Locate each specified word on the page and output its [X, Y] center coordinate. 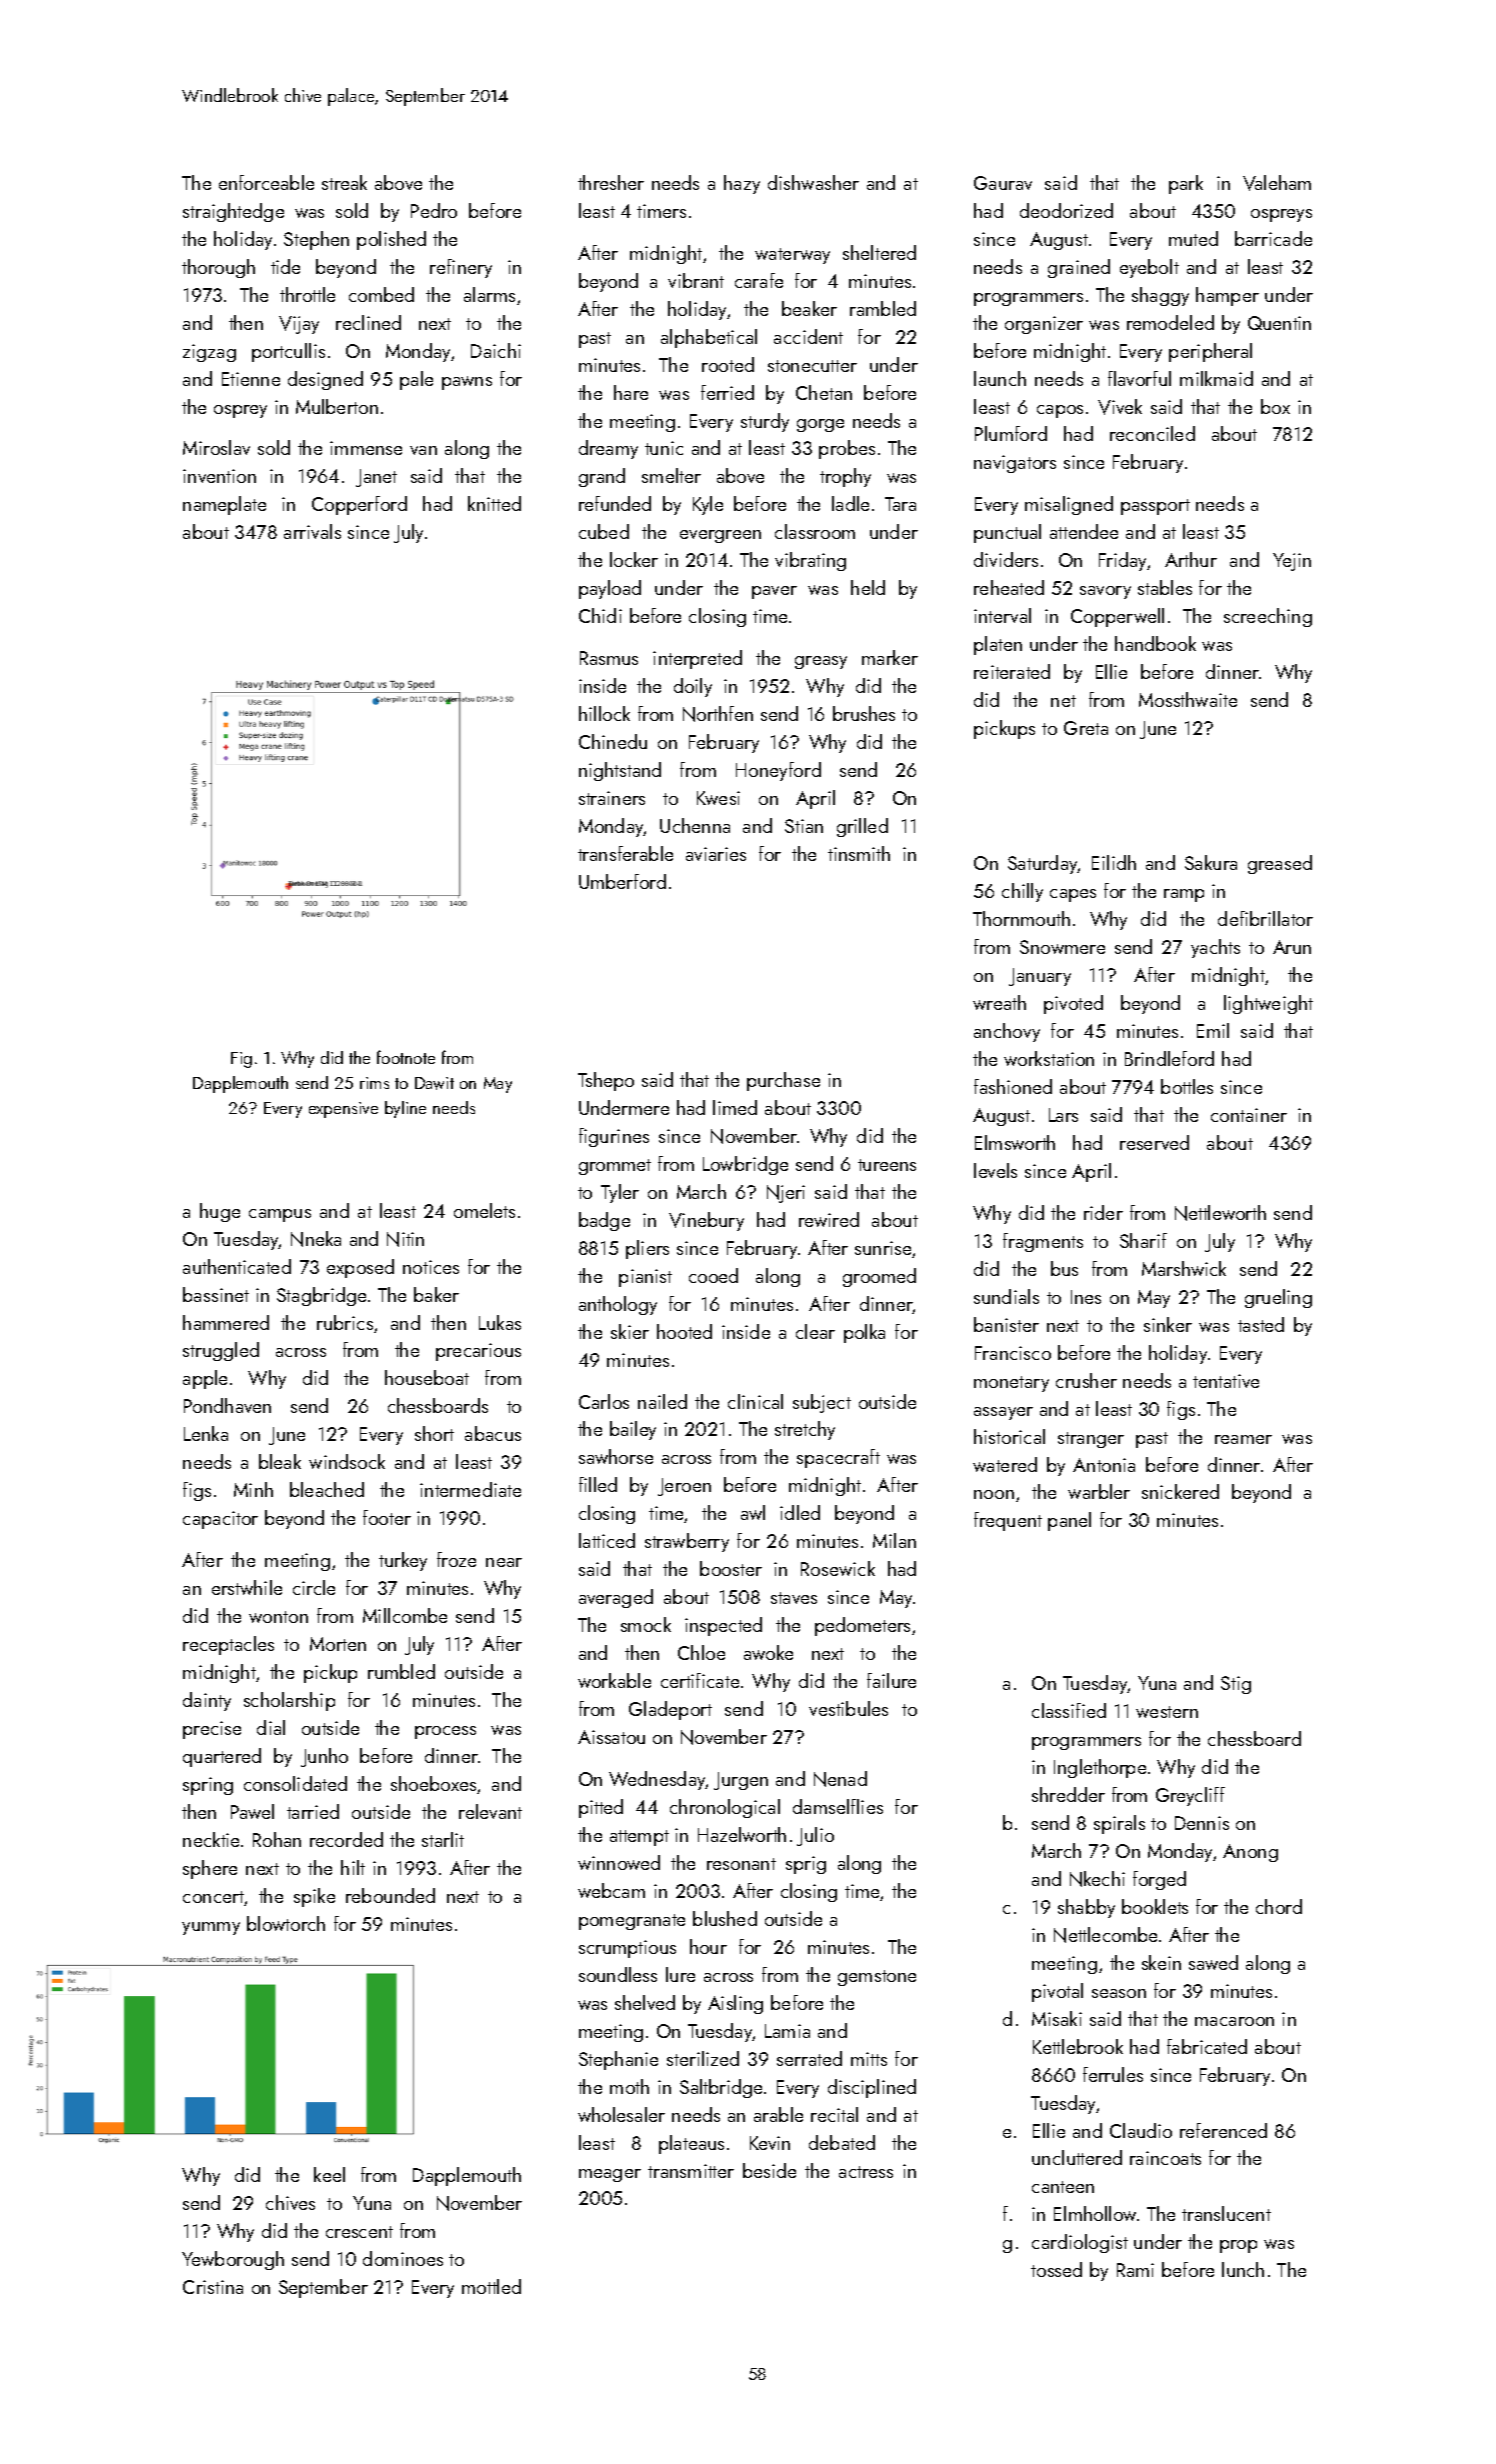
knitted [494, 503]
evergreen [720, 536]
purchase [783, 1081]
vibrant [696, 280]
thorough [218, 268]
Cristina [213, 2287]
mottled [491, 2286]
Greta [1086, 728]
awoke [768, 1652]
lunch [1243, 2269]
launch [1000, 378]
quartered [222, 1757]
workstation [1049, 1058]
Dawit [434, 1083]
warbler [1099, 1491]
